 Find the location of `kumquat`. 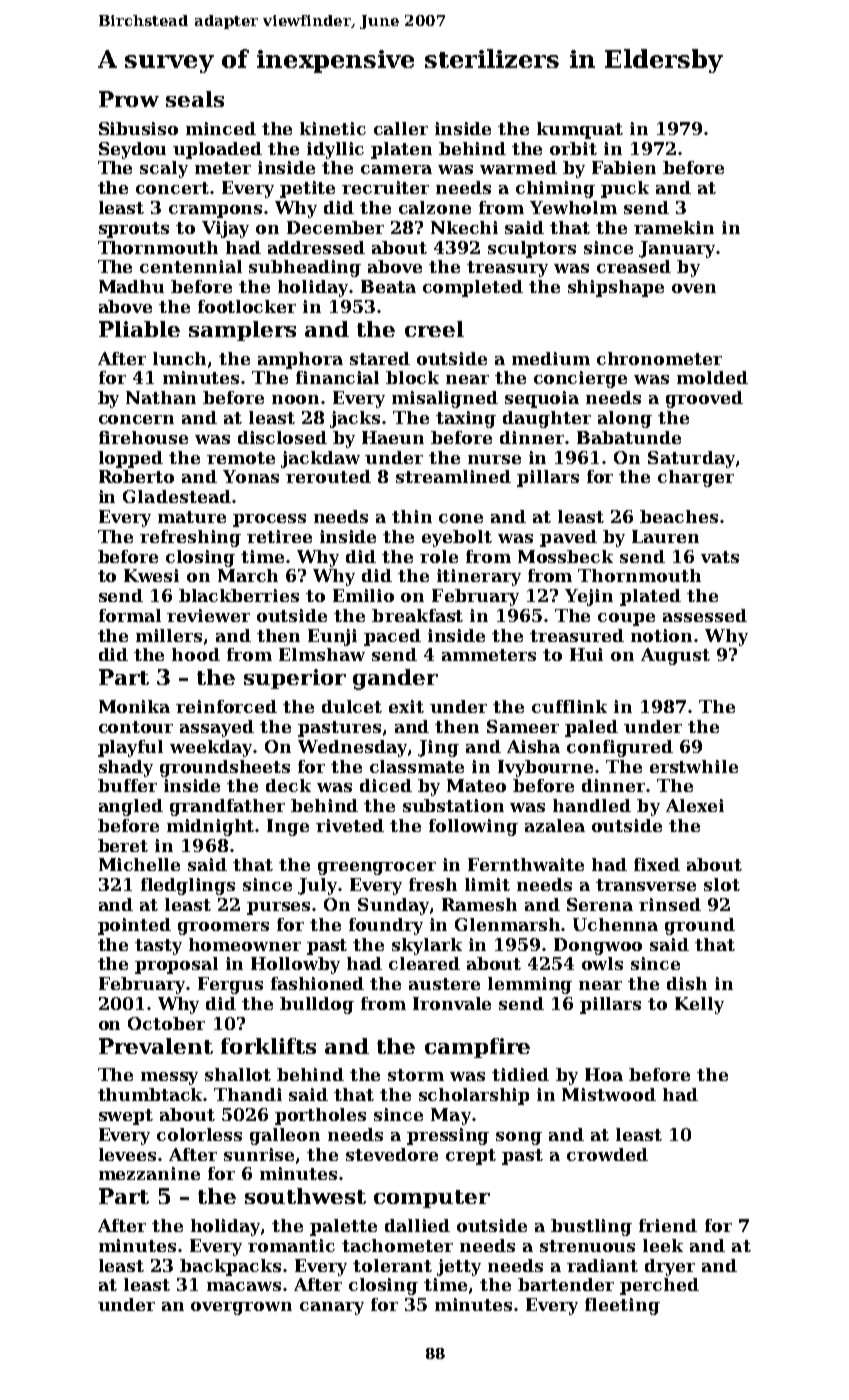

kumquat is located at coordinates (580, 130).
